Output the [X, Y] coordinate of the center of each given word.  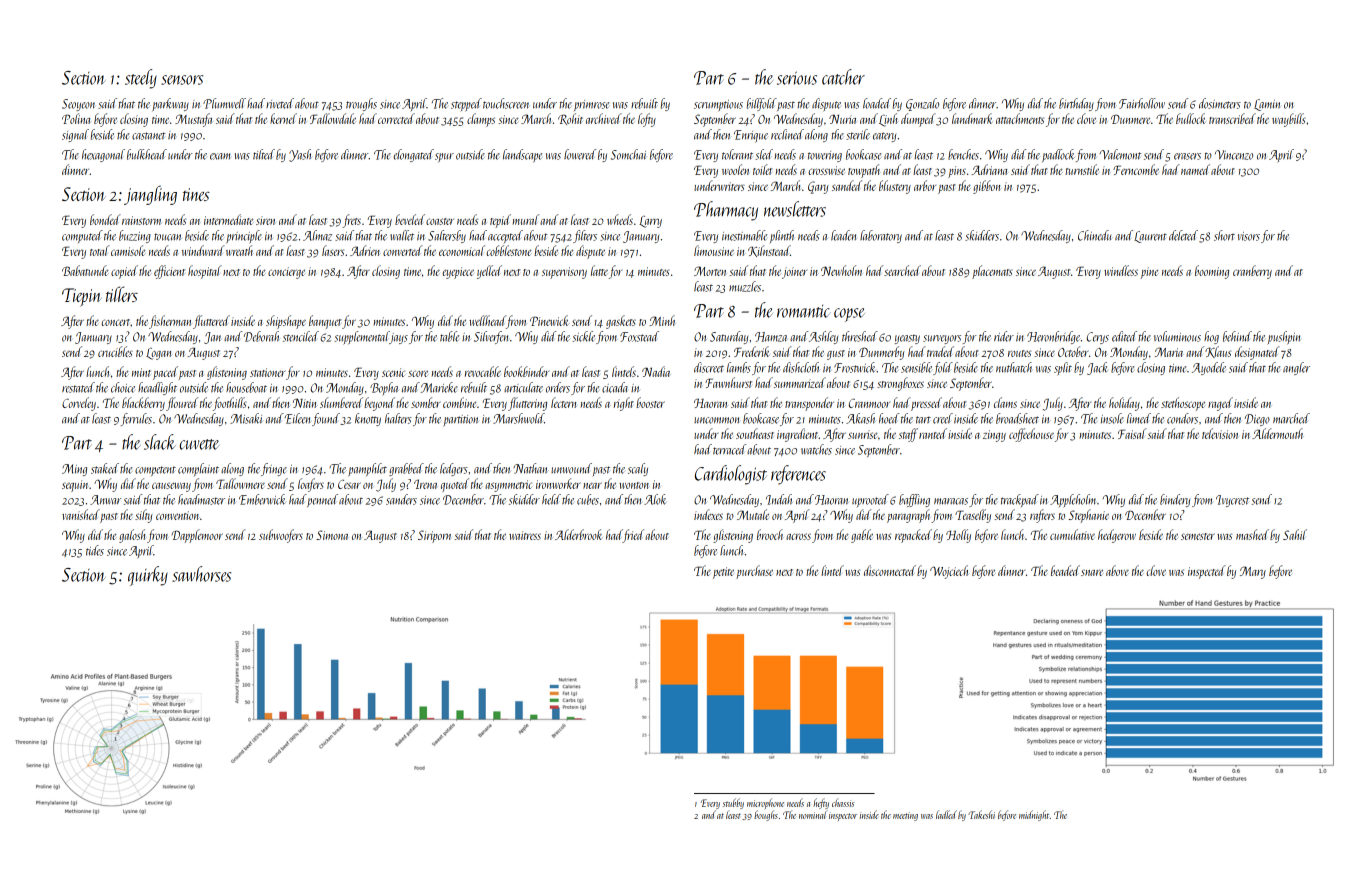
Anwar [105, 500]
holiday [1124, 404]
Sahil [1295, 534]
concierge [286, 273]
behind [1237, 336]
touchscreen [506, 103]
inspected [1207, 572]
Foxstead [639, 336]
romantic [804, 311]
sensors [182, 80]
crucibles [115, 351]
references [798, 475]
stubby [733, 803]
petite [723, 573]
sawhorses [201, 574]
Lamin [1267, 105]
